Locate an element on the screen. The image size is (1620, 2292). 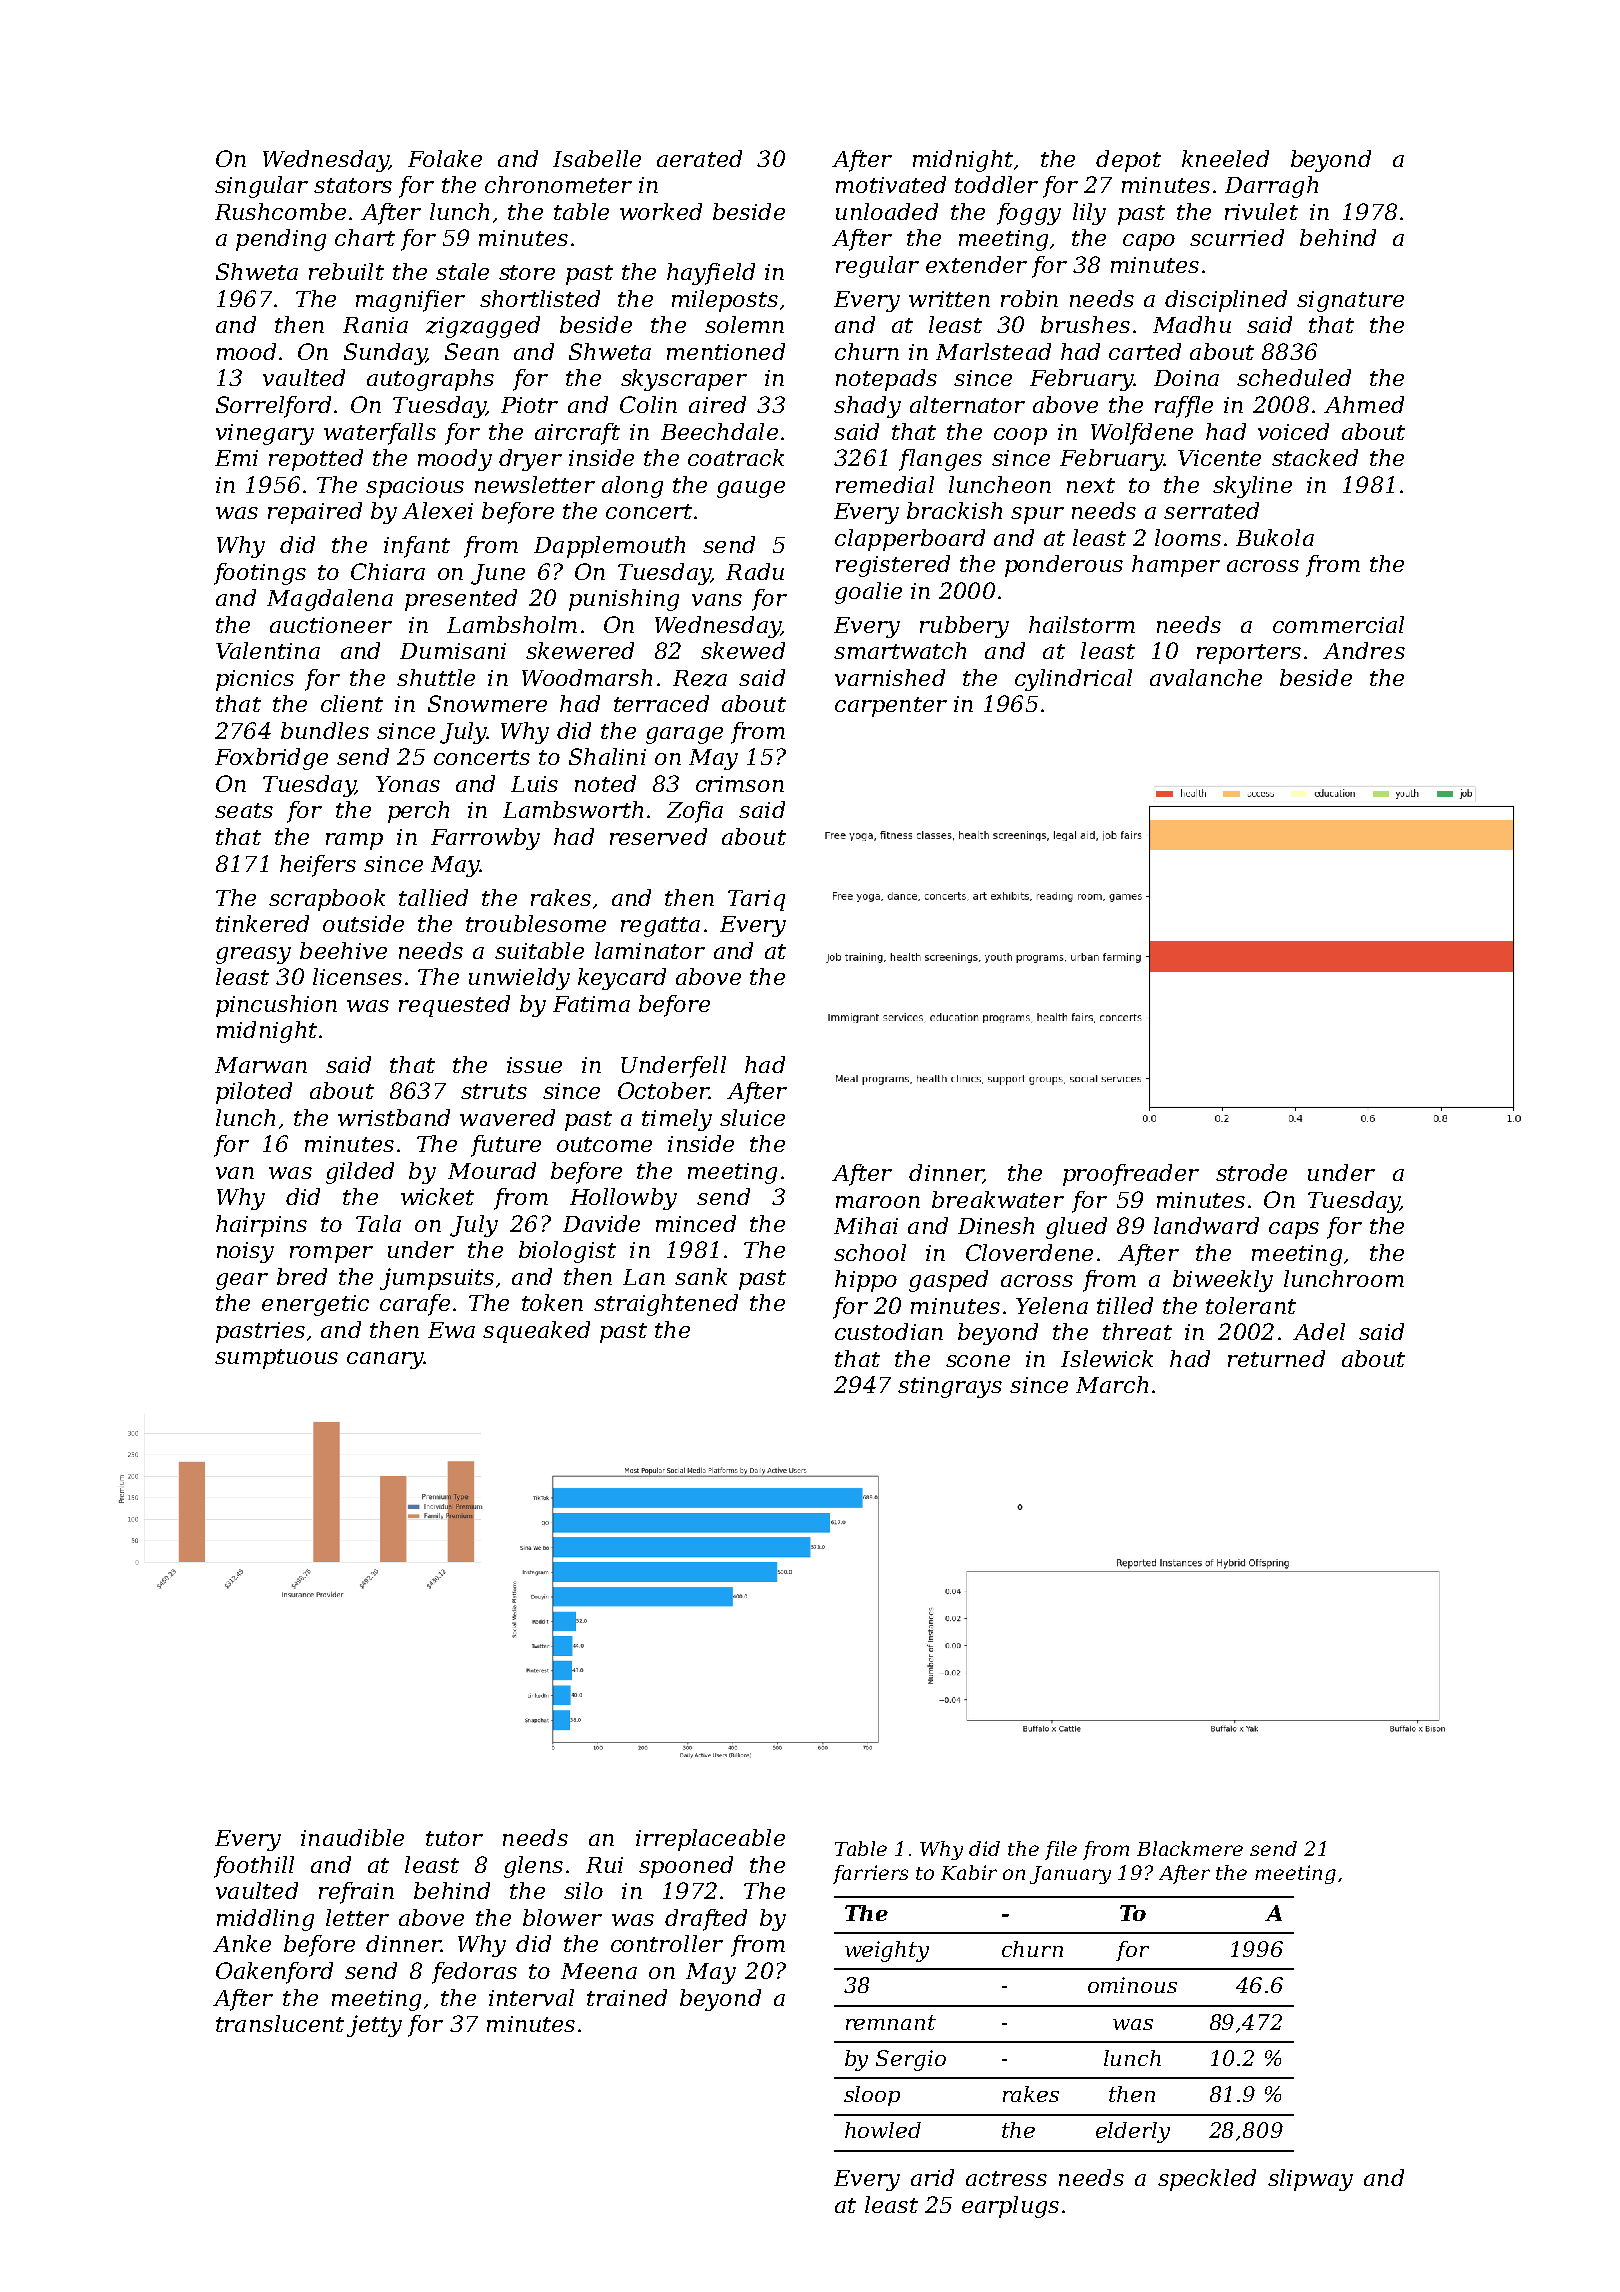
Valentina is located at coordinates (268, 650).
